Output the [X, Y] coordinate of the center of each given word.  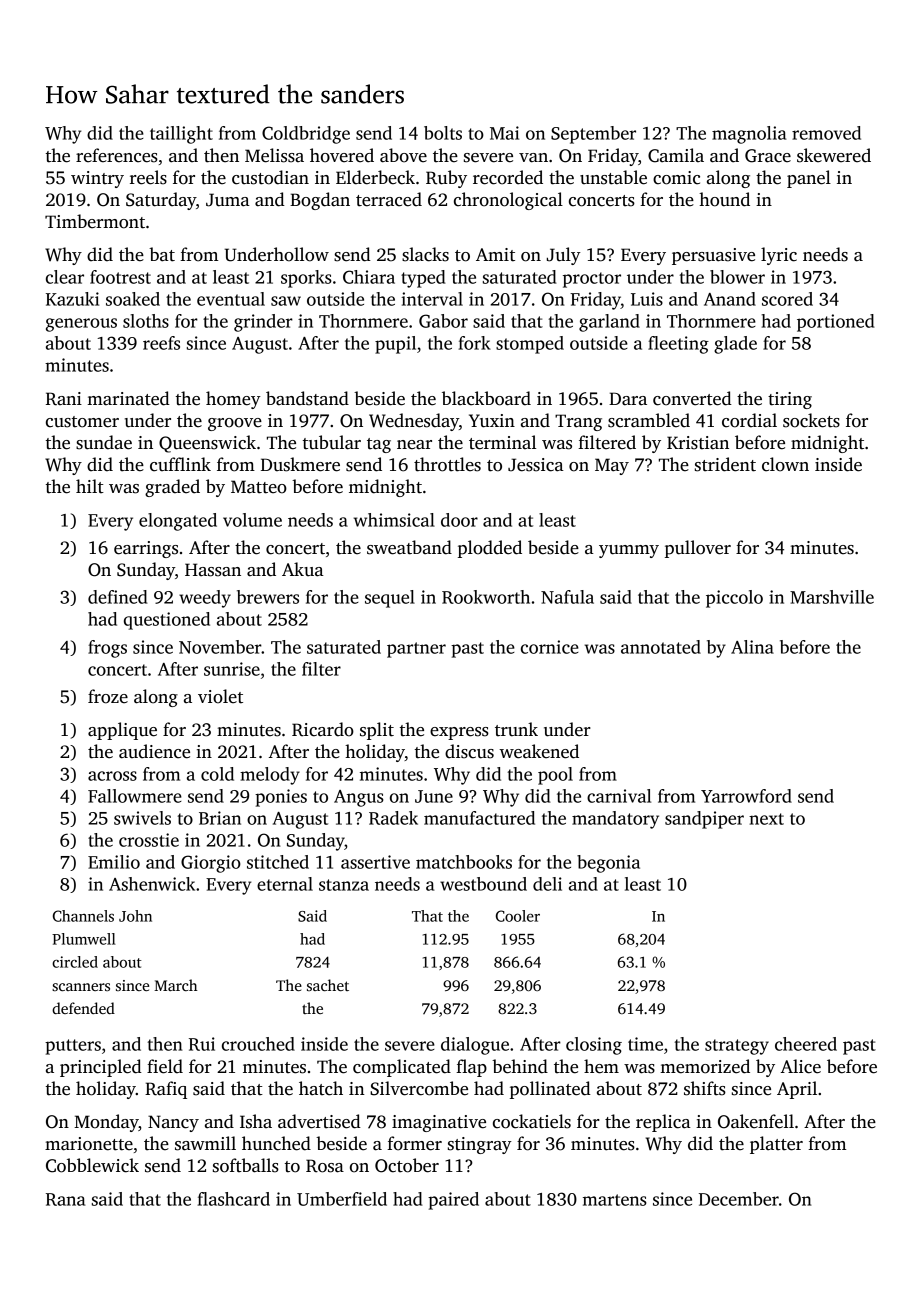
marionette [89, 1144]
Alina [752, 647]
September [593, 135]
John [135, 916]
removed [826, 133]
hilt [90, 486]
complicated [402, 1068]
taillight [181, 135]
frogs [107, 649]
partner [416, 650]
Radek [393, 818]
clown [785, 464]
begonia [608, 864]
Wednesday [414, 422]
